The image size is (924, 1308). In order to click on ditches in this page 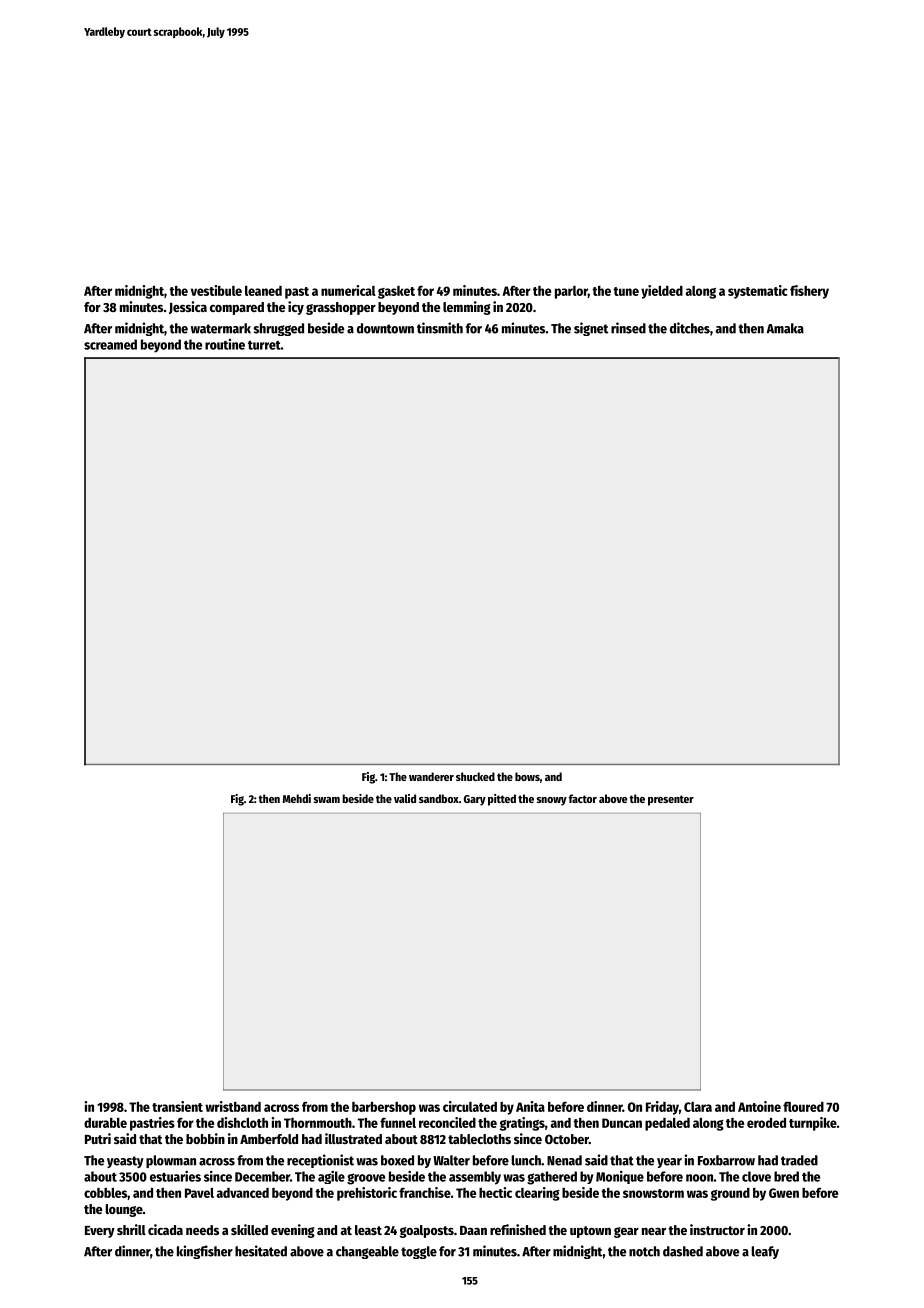, I will do `click(690, 328)`.
